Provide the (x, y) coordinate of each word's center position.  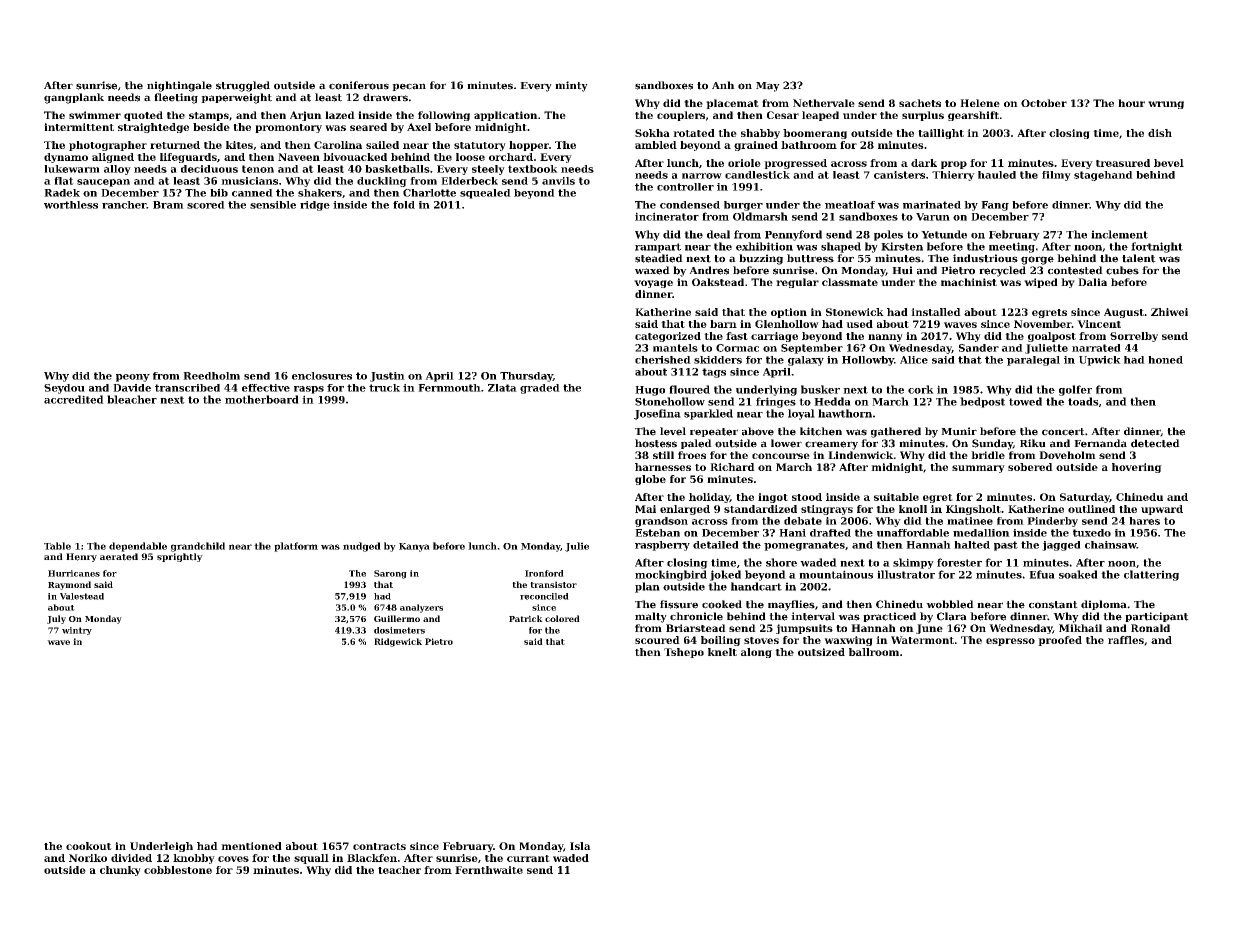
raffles (1126, 640)
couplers (681, 116)
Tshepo (684, 653)
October (1044, 103)
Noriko (88, 858)
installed (936, 312)
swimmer (95, 115)
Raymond (69, 585)
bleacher (132, 399)
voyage (653, 284)
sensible (273, 205)
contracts (379, 846)
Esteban (657, 533)
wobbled (950, 604)
